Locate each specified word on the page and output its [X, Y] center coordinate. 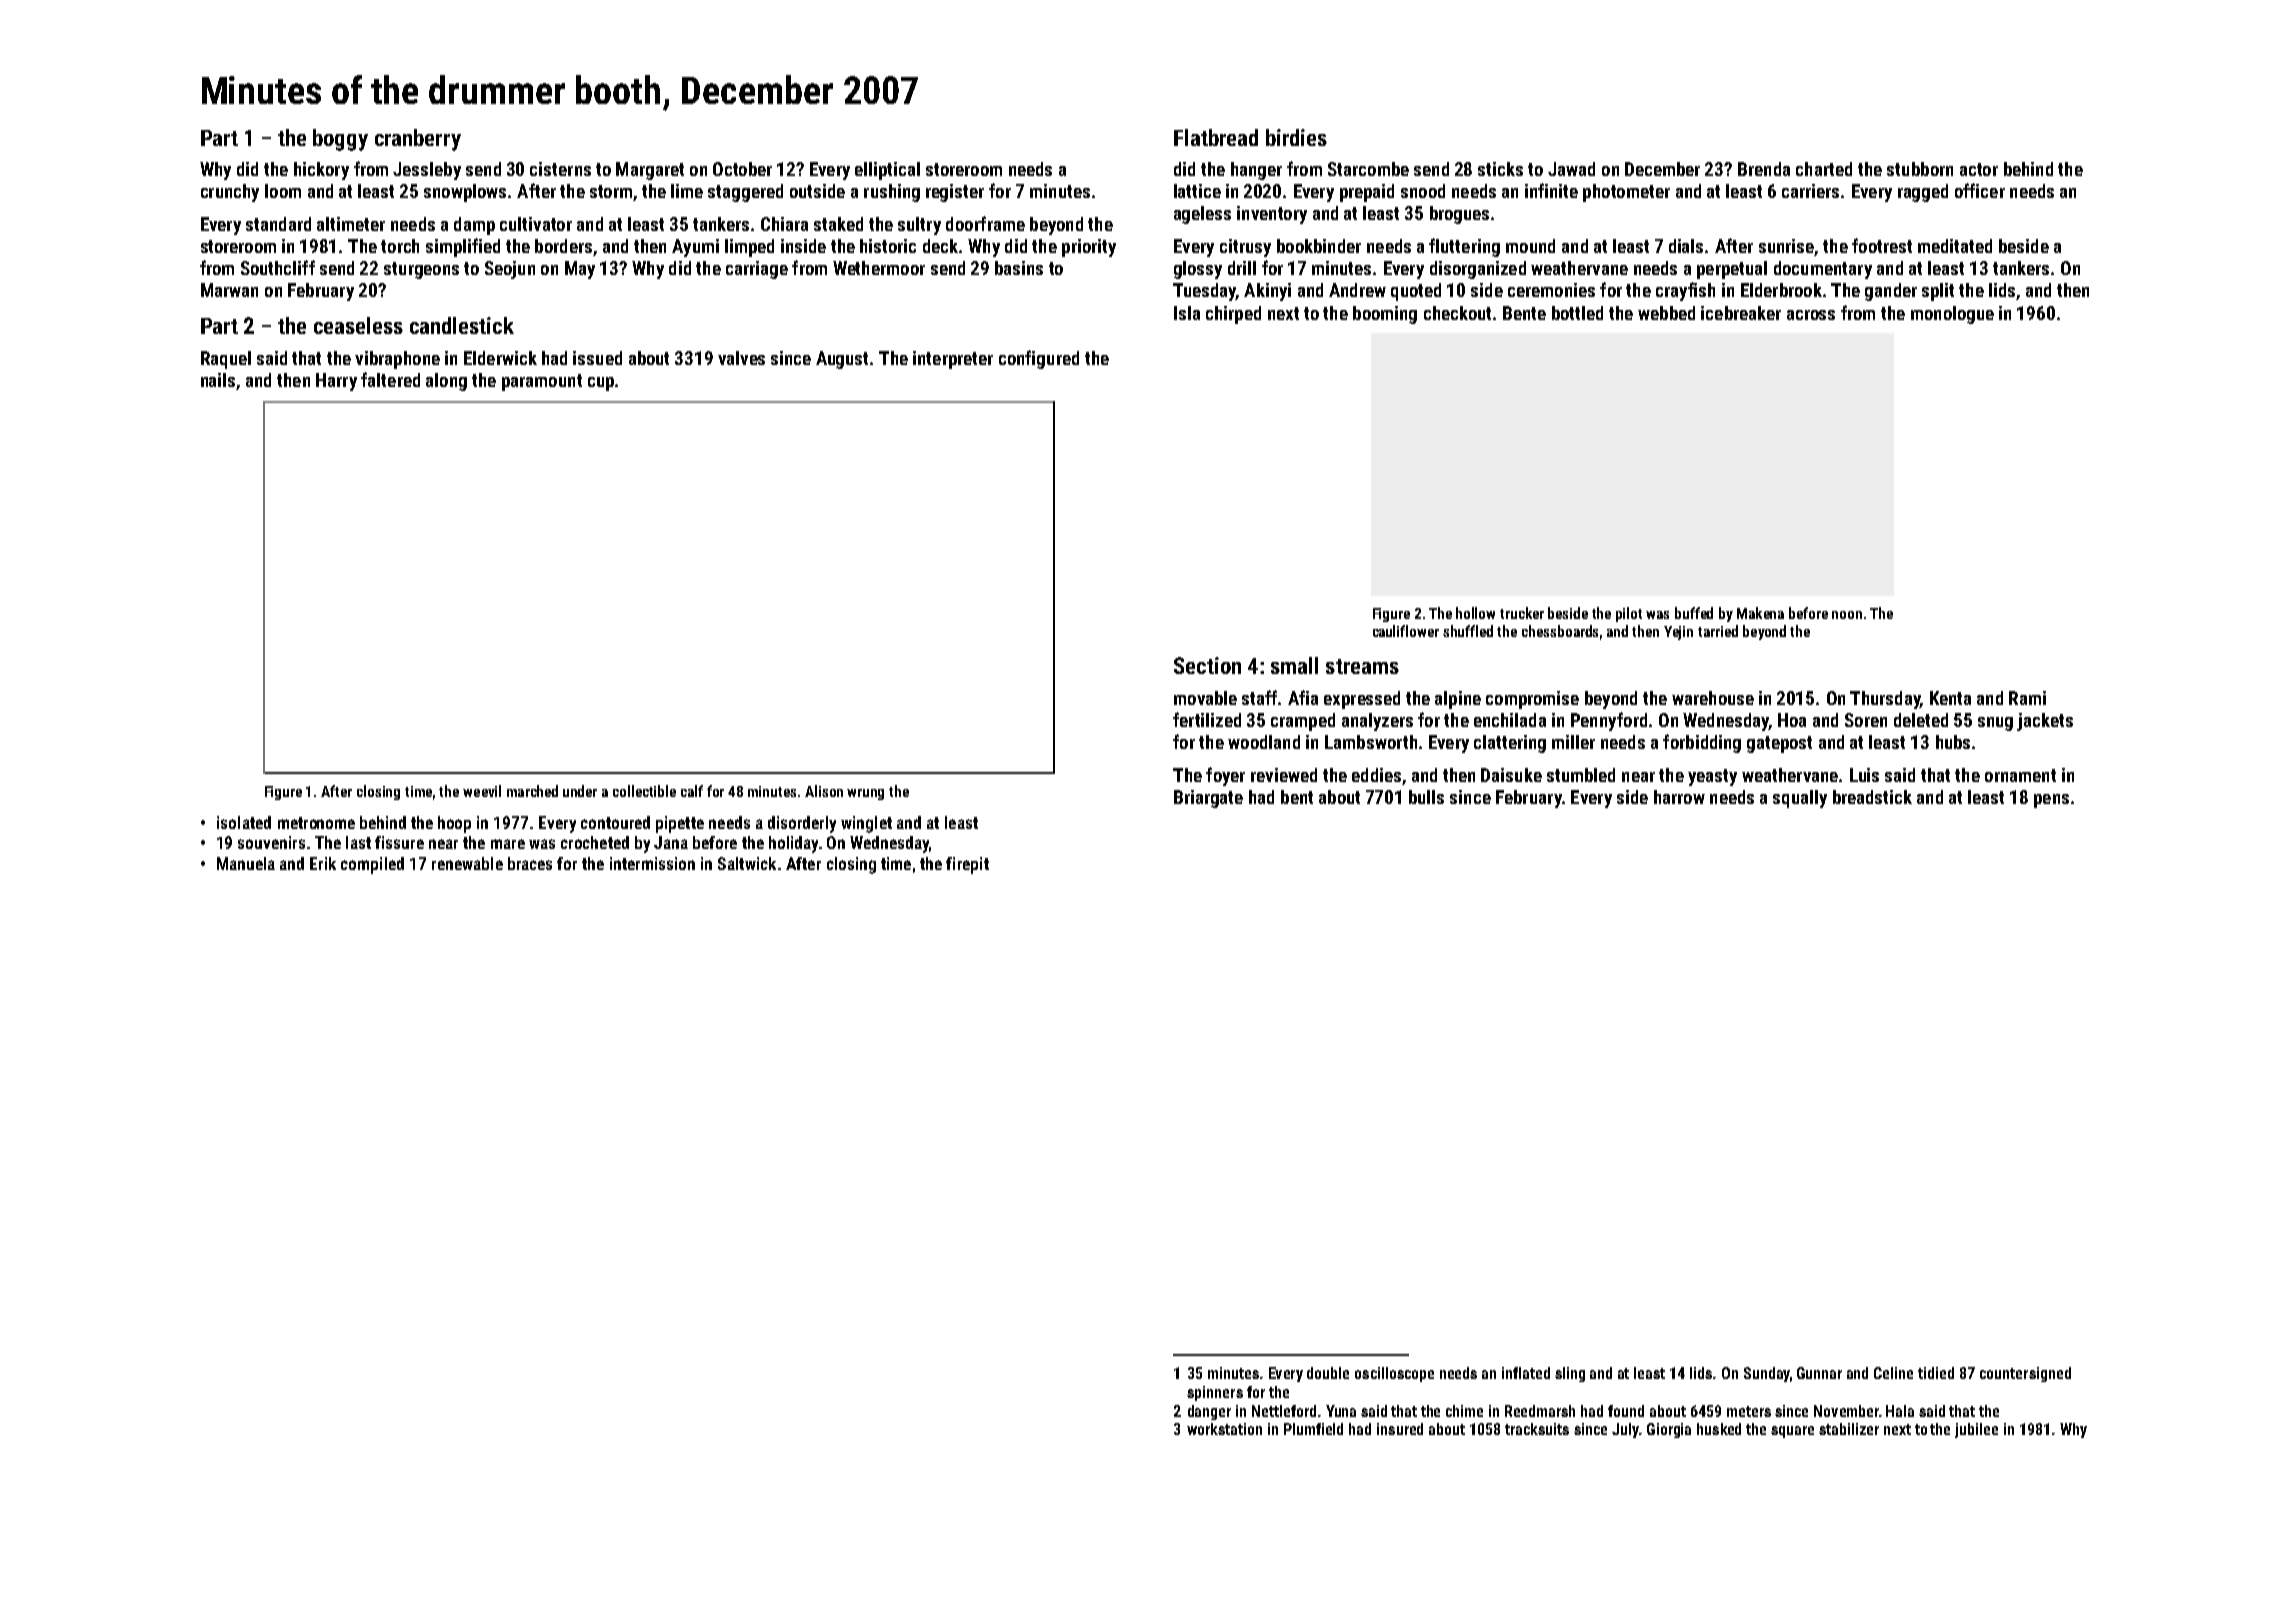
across [1811, 315]
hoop [454, 824]
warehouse [1713, 698]
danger [1209, 1412]
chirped [1233, 315]
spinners [1215, 1393]
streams [1362, 666]
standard [278, 224]
